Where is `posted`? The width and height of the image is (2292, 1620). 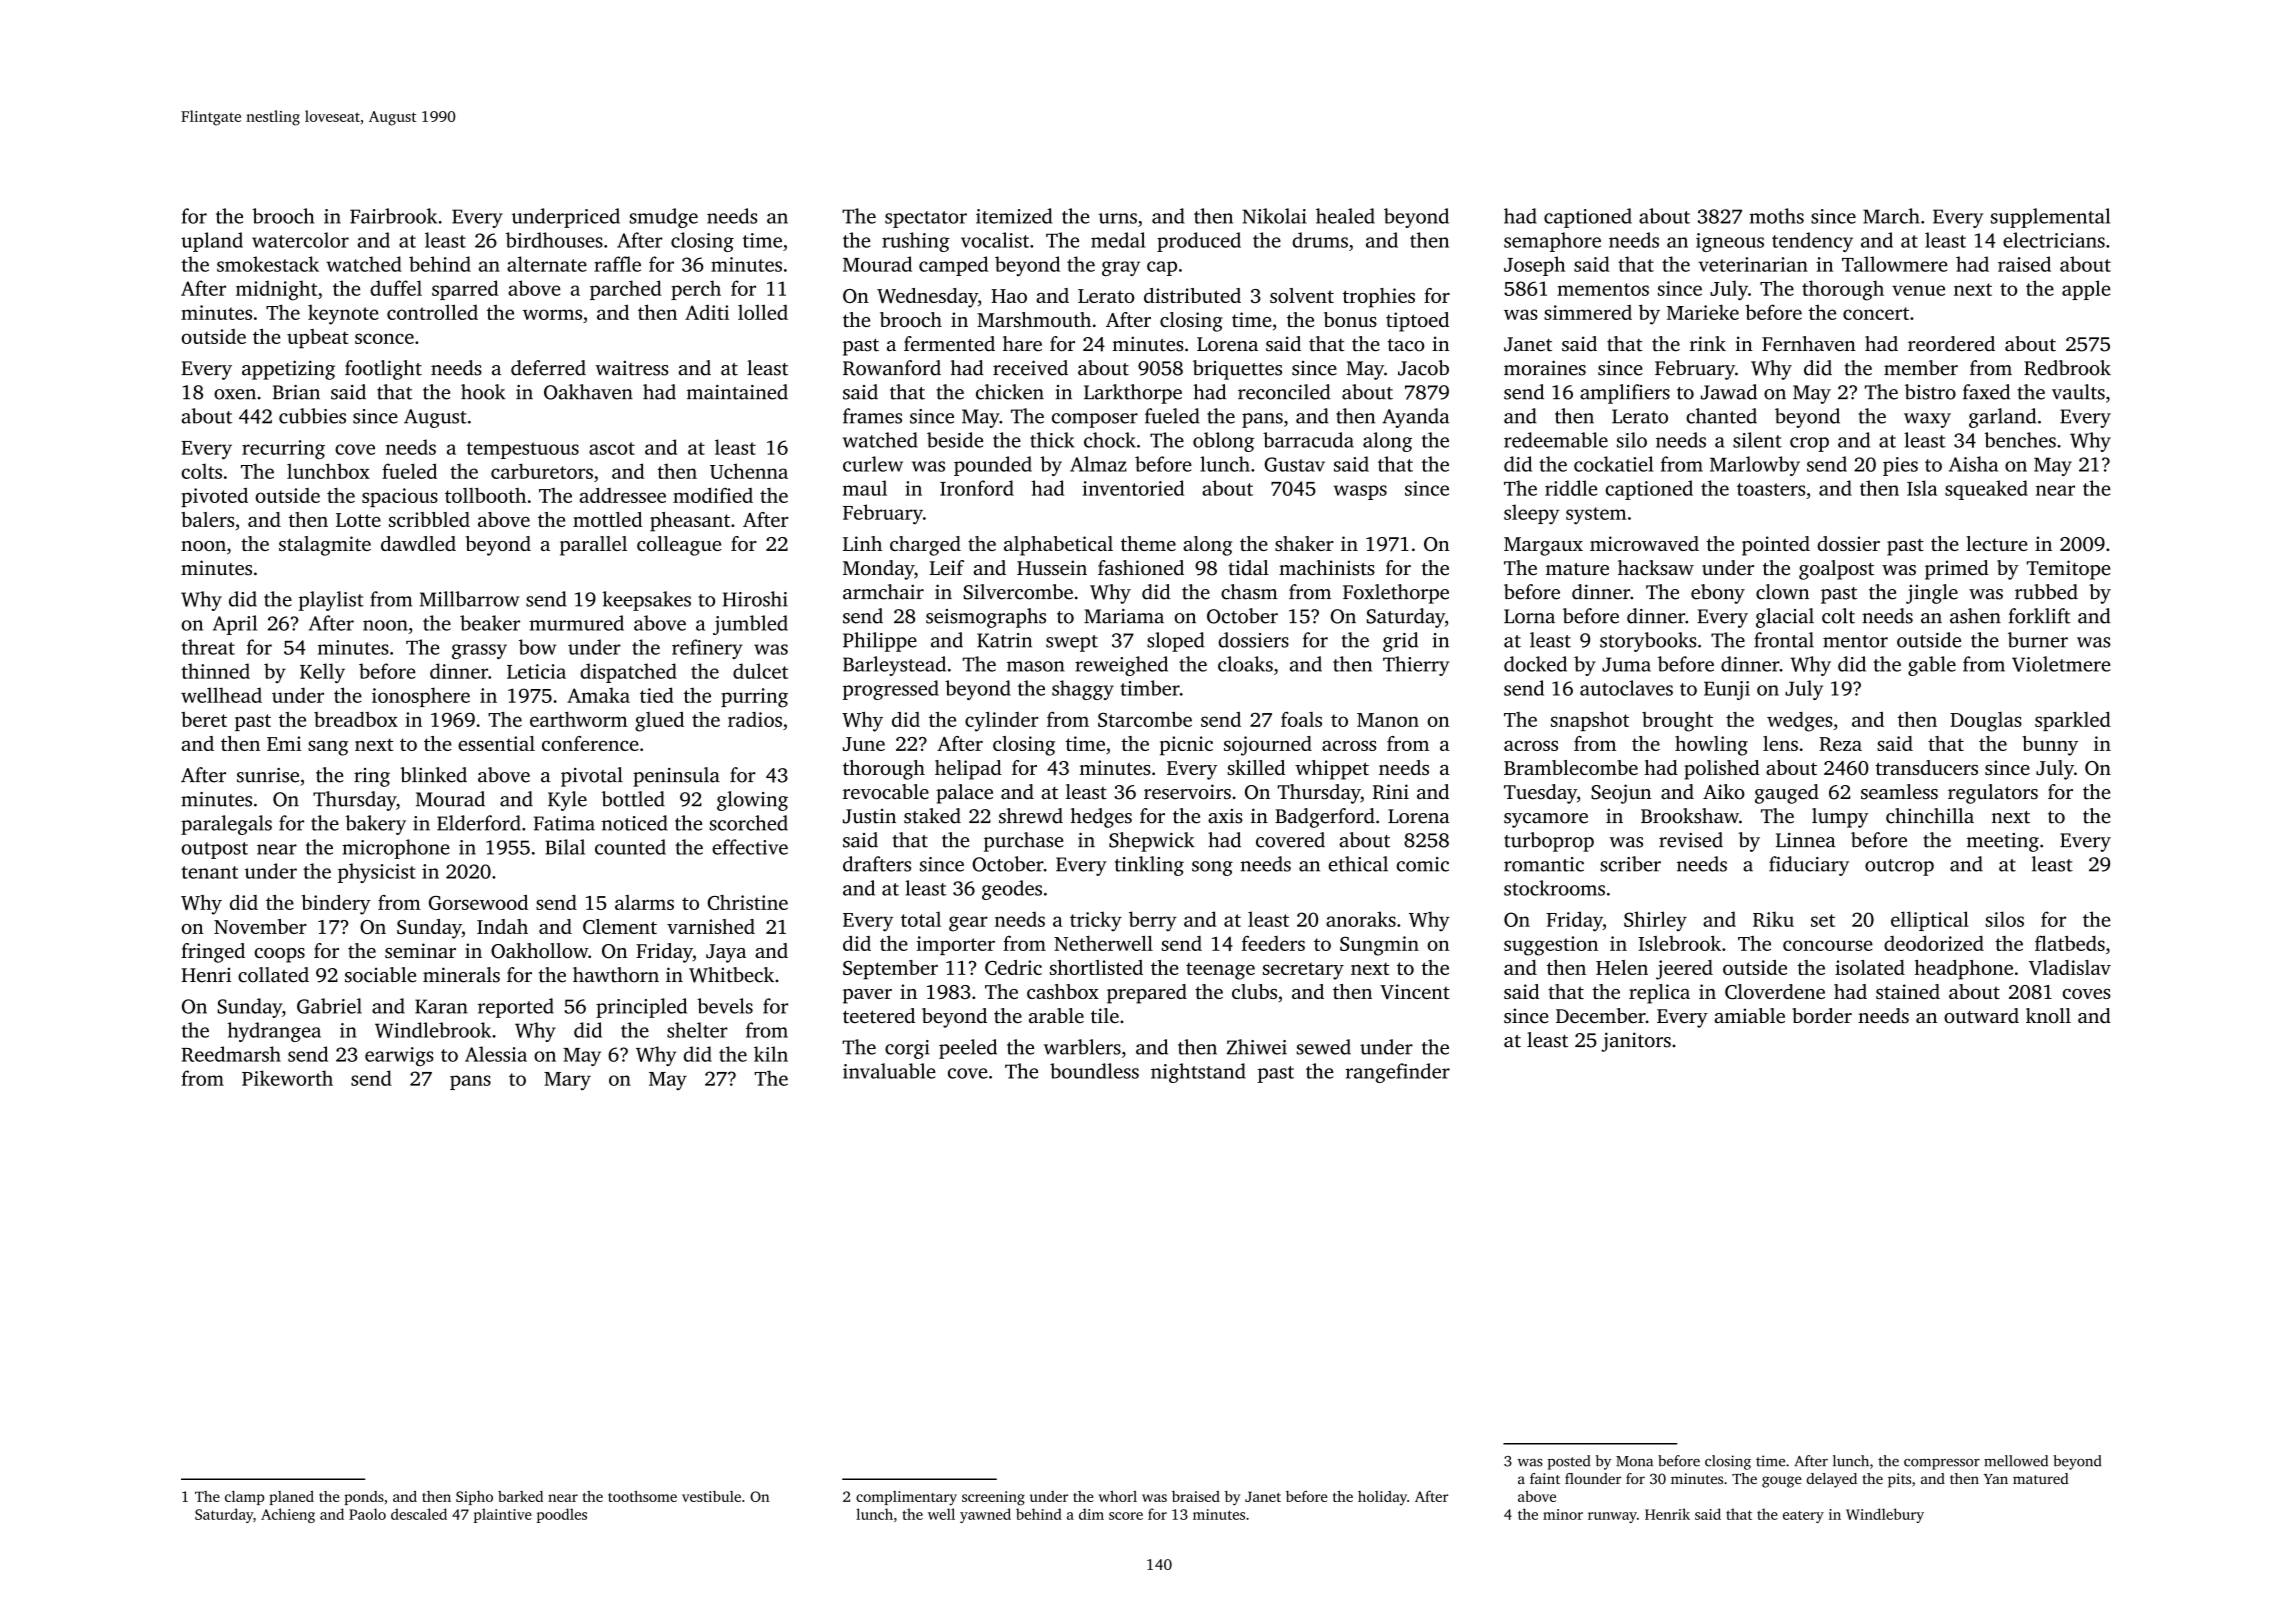
posted is located at coordinates (1569, 1462).
